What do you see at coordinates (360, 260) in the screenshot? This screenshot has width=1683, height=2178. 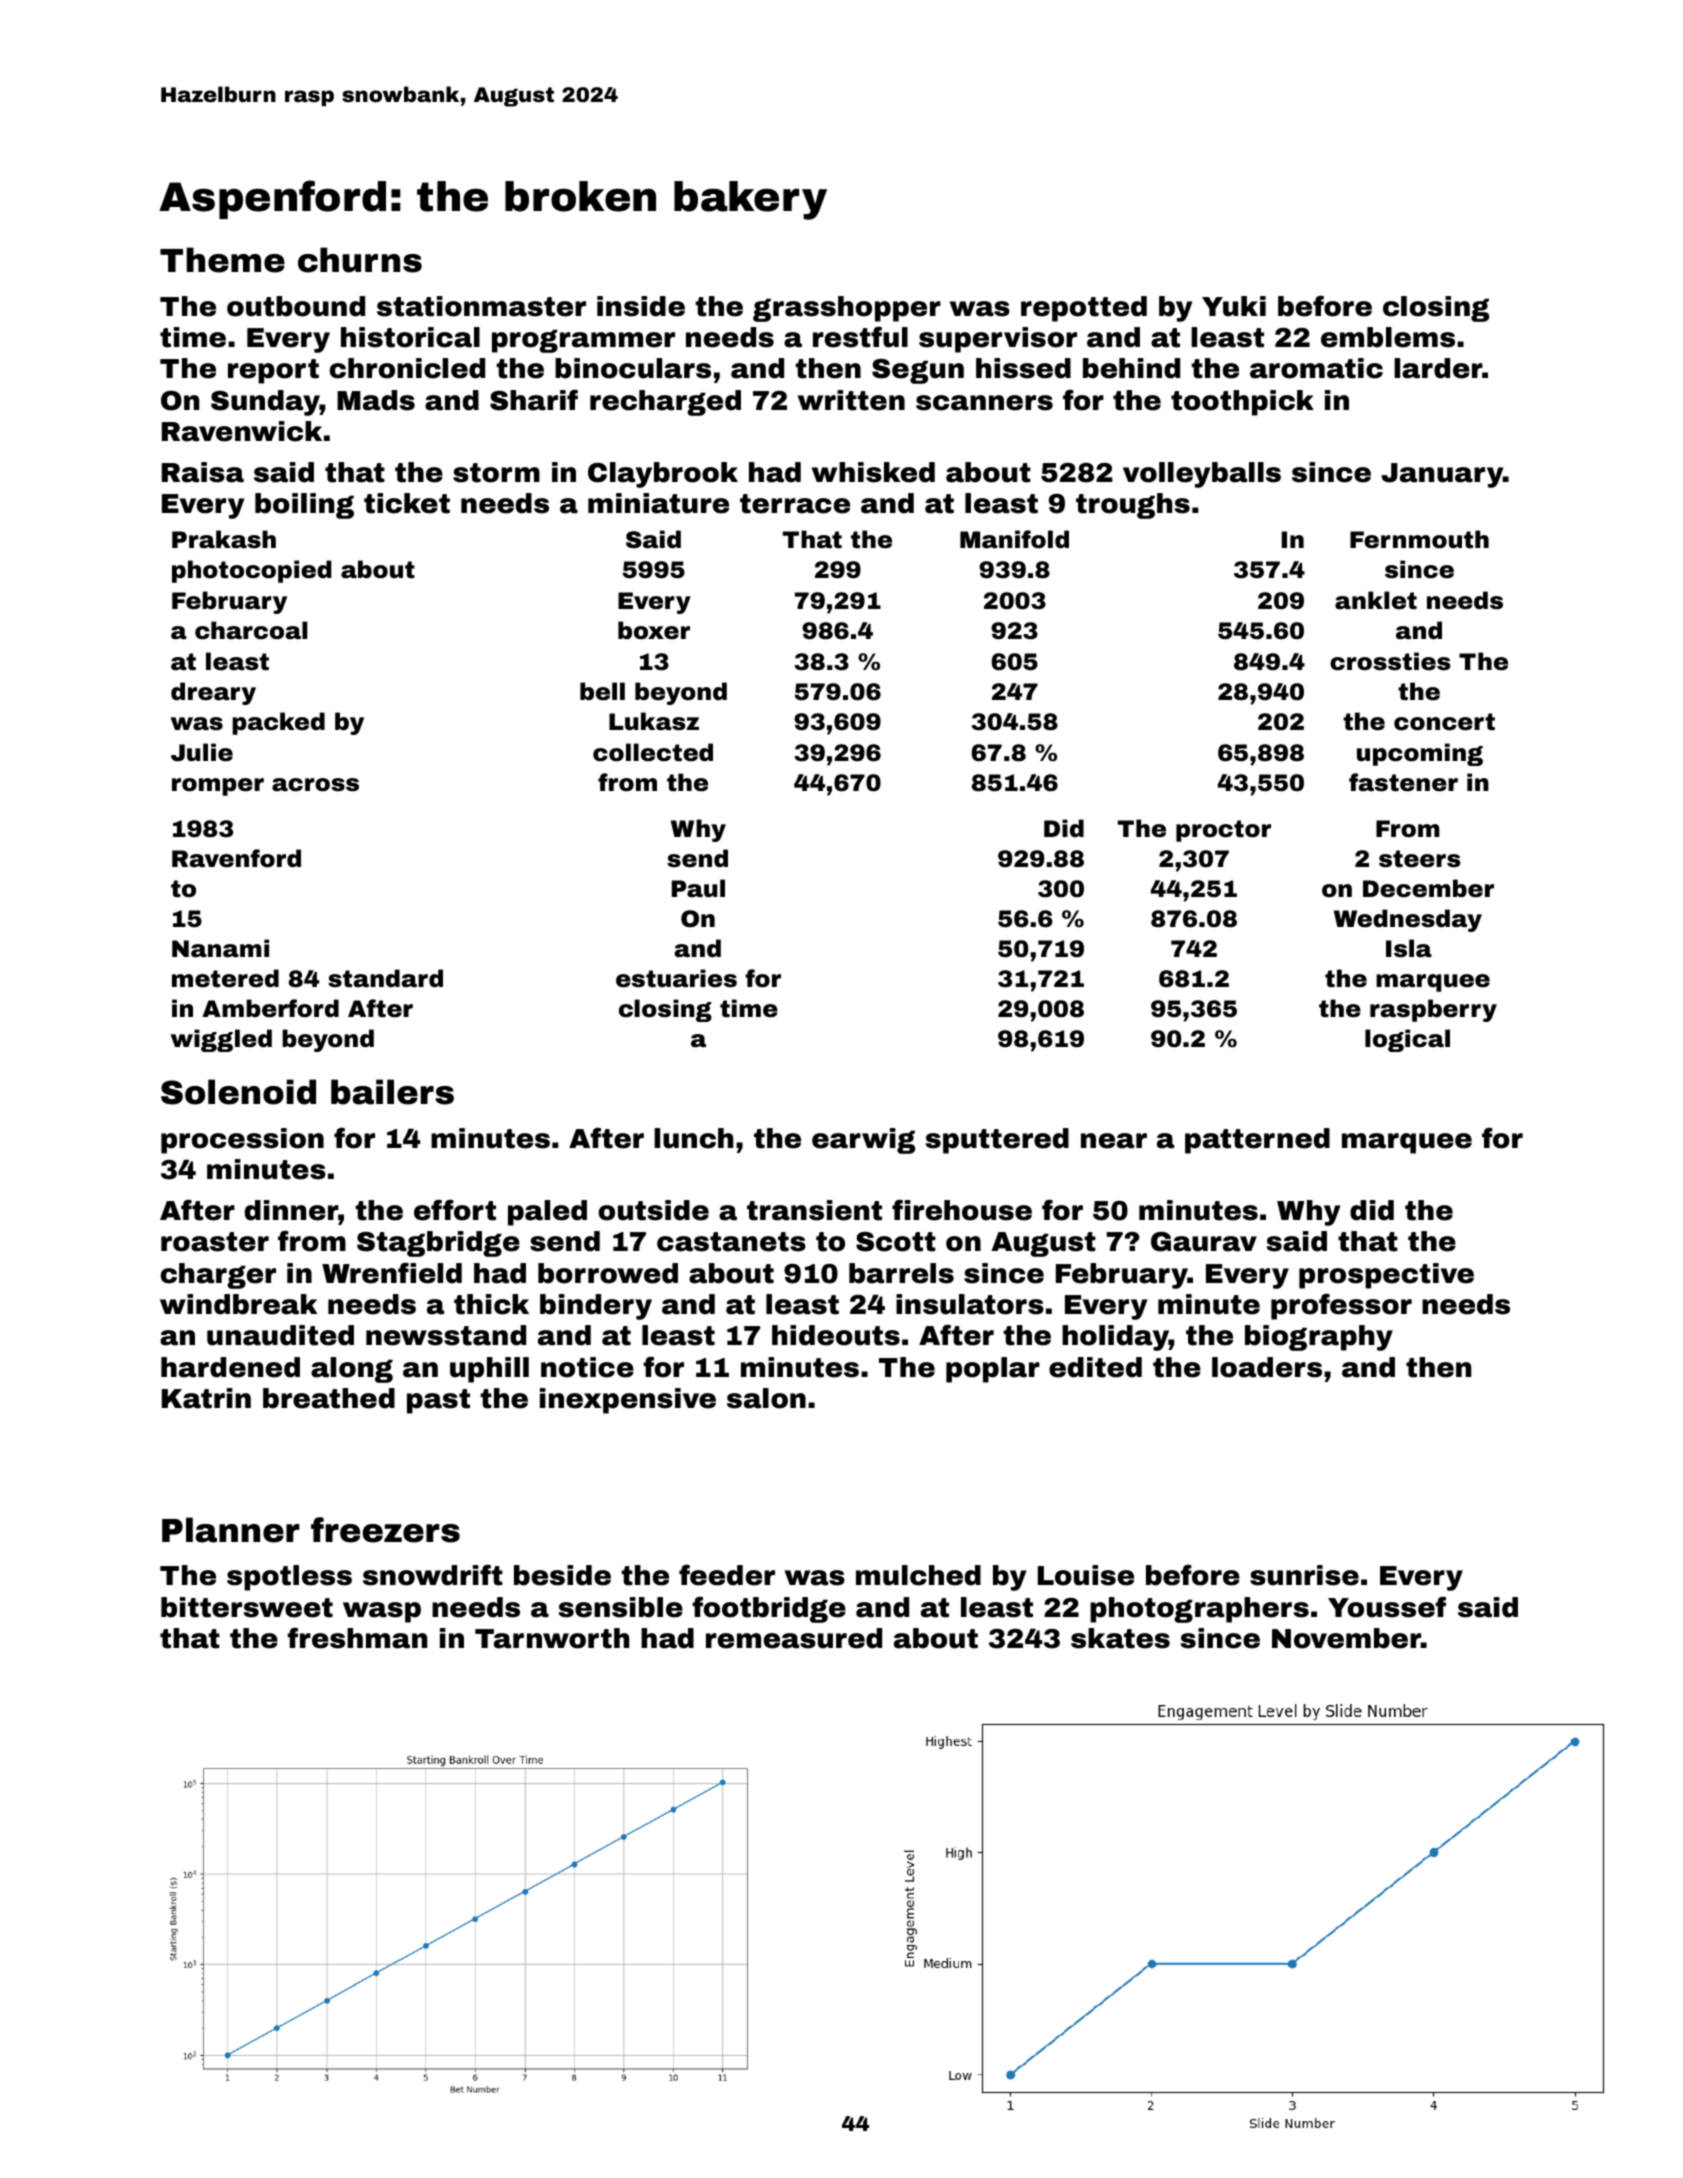 I see `churns` at bounding box center [360, 260].
